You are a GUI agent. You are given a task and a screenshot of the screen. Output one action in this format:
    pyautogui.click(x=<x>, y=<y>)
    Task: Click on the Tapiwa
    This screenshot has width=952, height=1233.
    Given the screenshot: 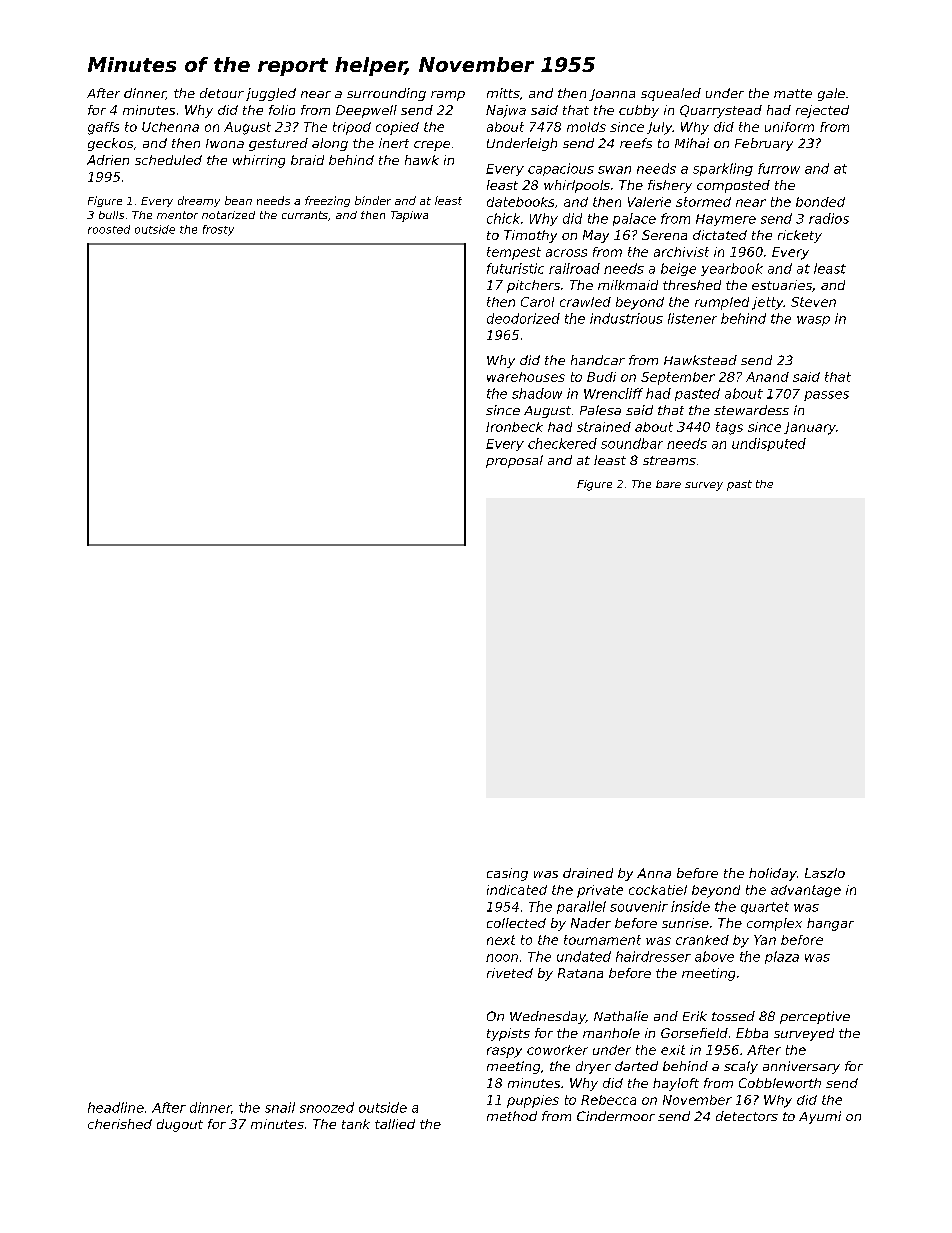 What is the action you would take?
    pyautogui.click(x=409, y=216)
